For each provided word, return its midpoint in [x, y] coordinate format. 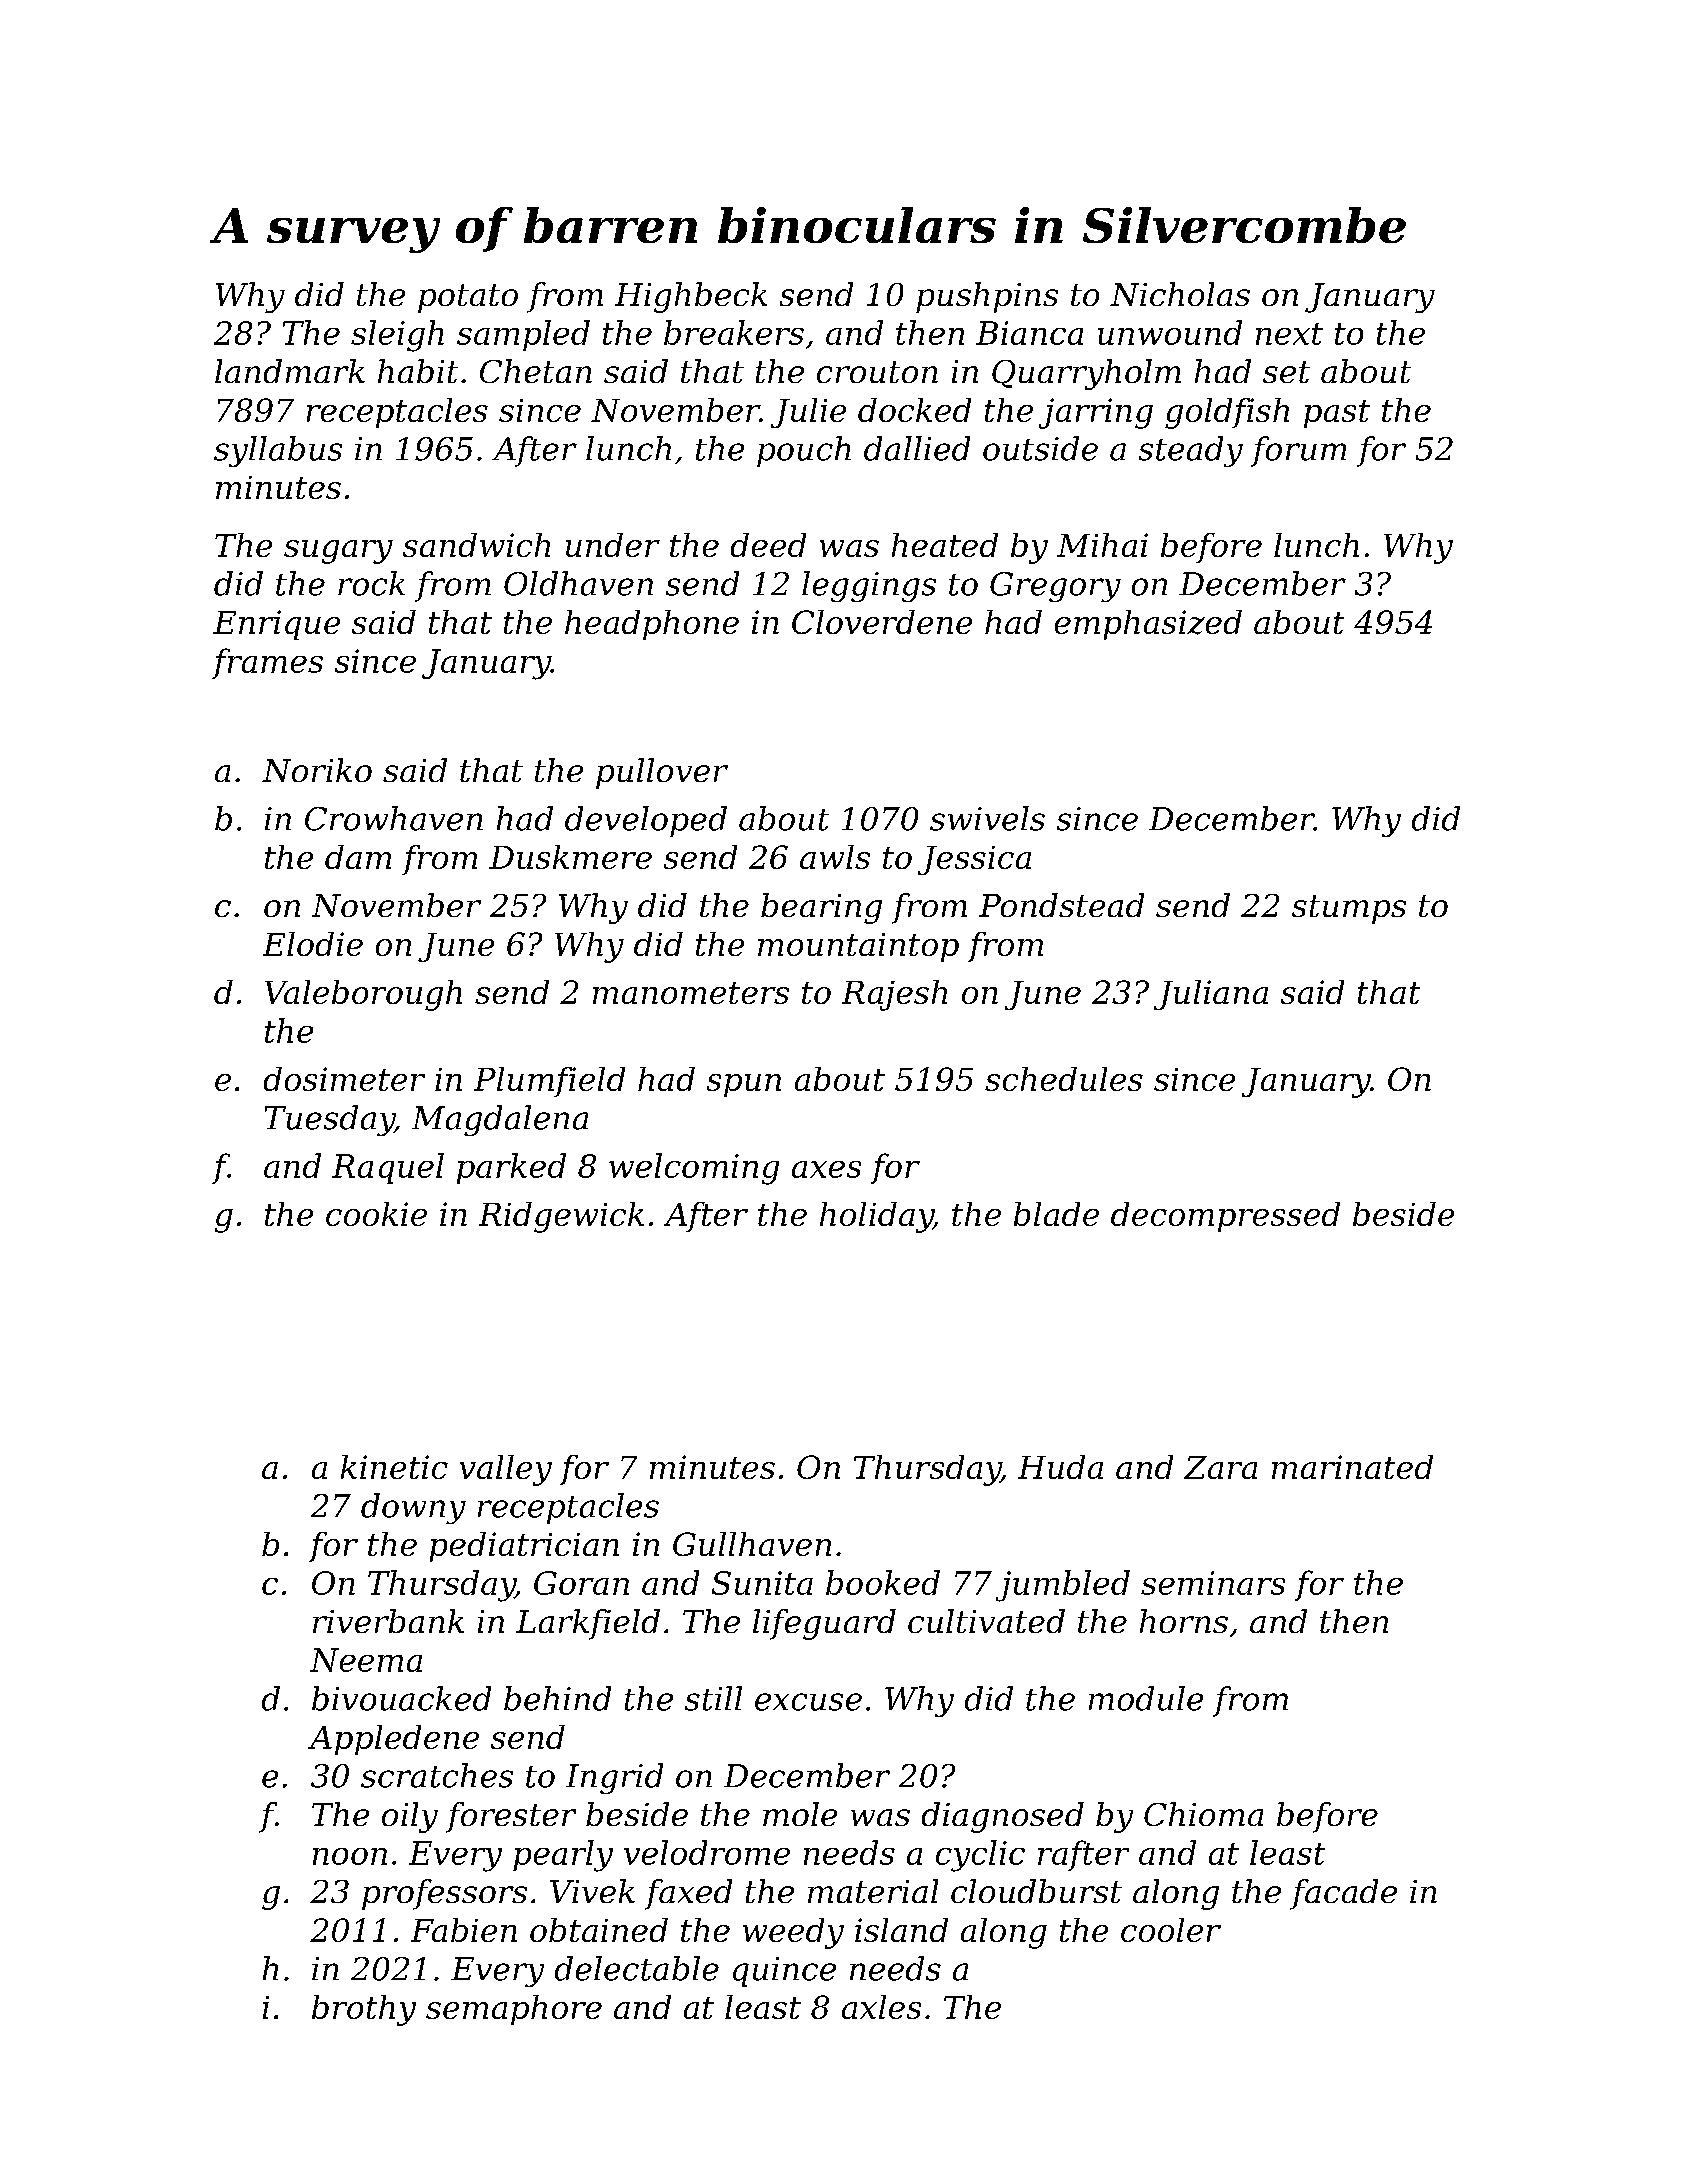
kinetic [394, 1467]
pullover [662, 773]
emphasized [1148, 625]
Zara [1220, 1467]
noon [350, 1856]
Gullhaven [752, 1544]
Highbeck [691, 297]
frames [267, 663]
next [1289, 334]
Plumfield [549, 1082]
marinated [1352, 1467]
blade [1056, 1214]
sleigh [397, 336]
